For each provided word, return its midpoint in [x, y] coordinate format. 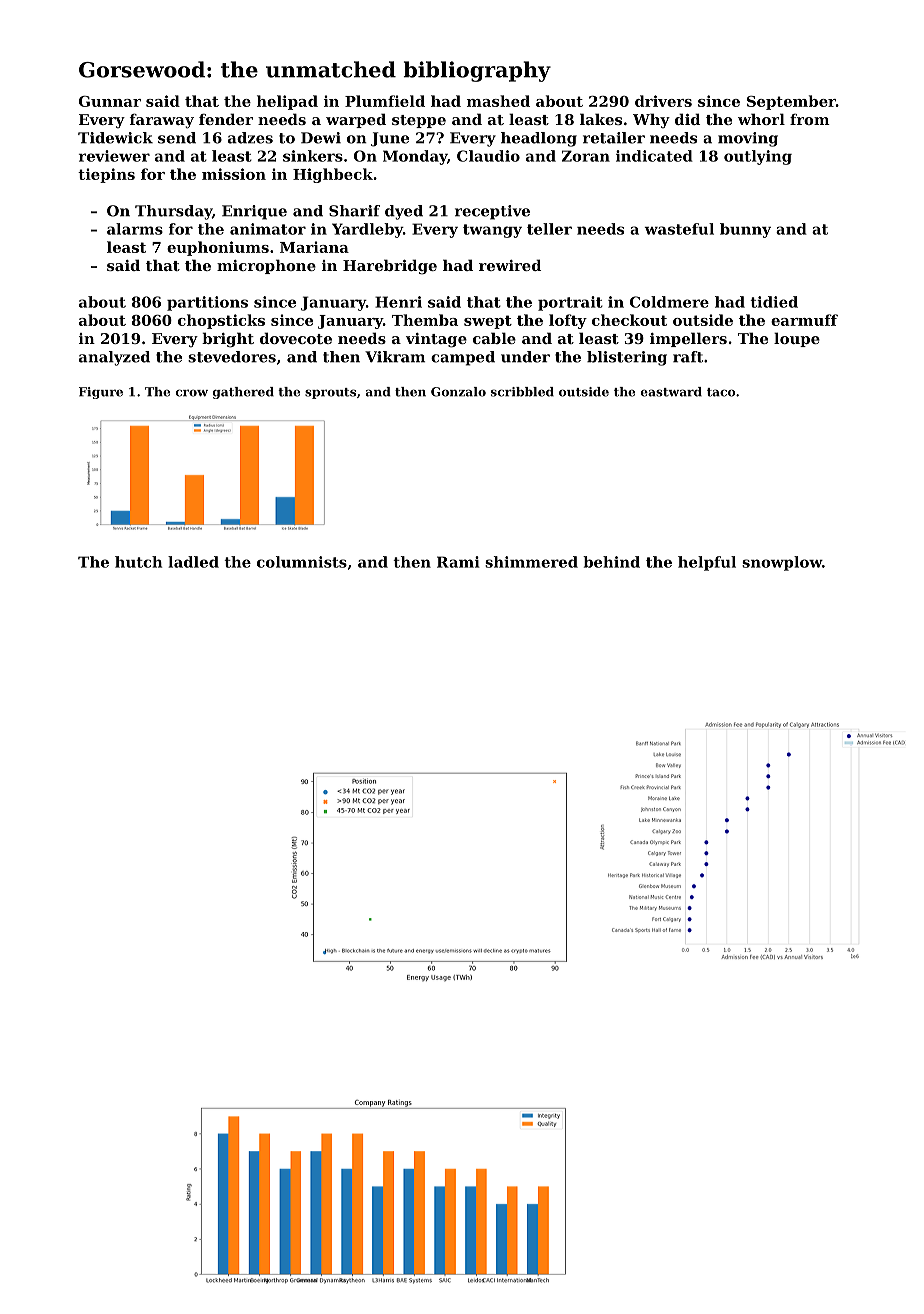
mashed [498, 101]
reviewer [114, 156]
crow [192, 393]
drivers [663, 101]
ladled [193, 562]
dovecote [296, 338]
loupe [797, 339]
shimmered [531, 562]
